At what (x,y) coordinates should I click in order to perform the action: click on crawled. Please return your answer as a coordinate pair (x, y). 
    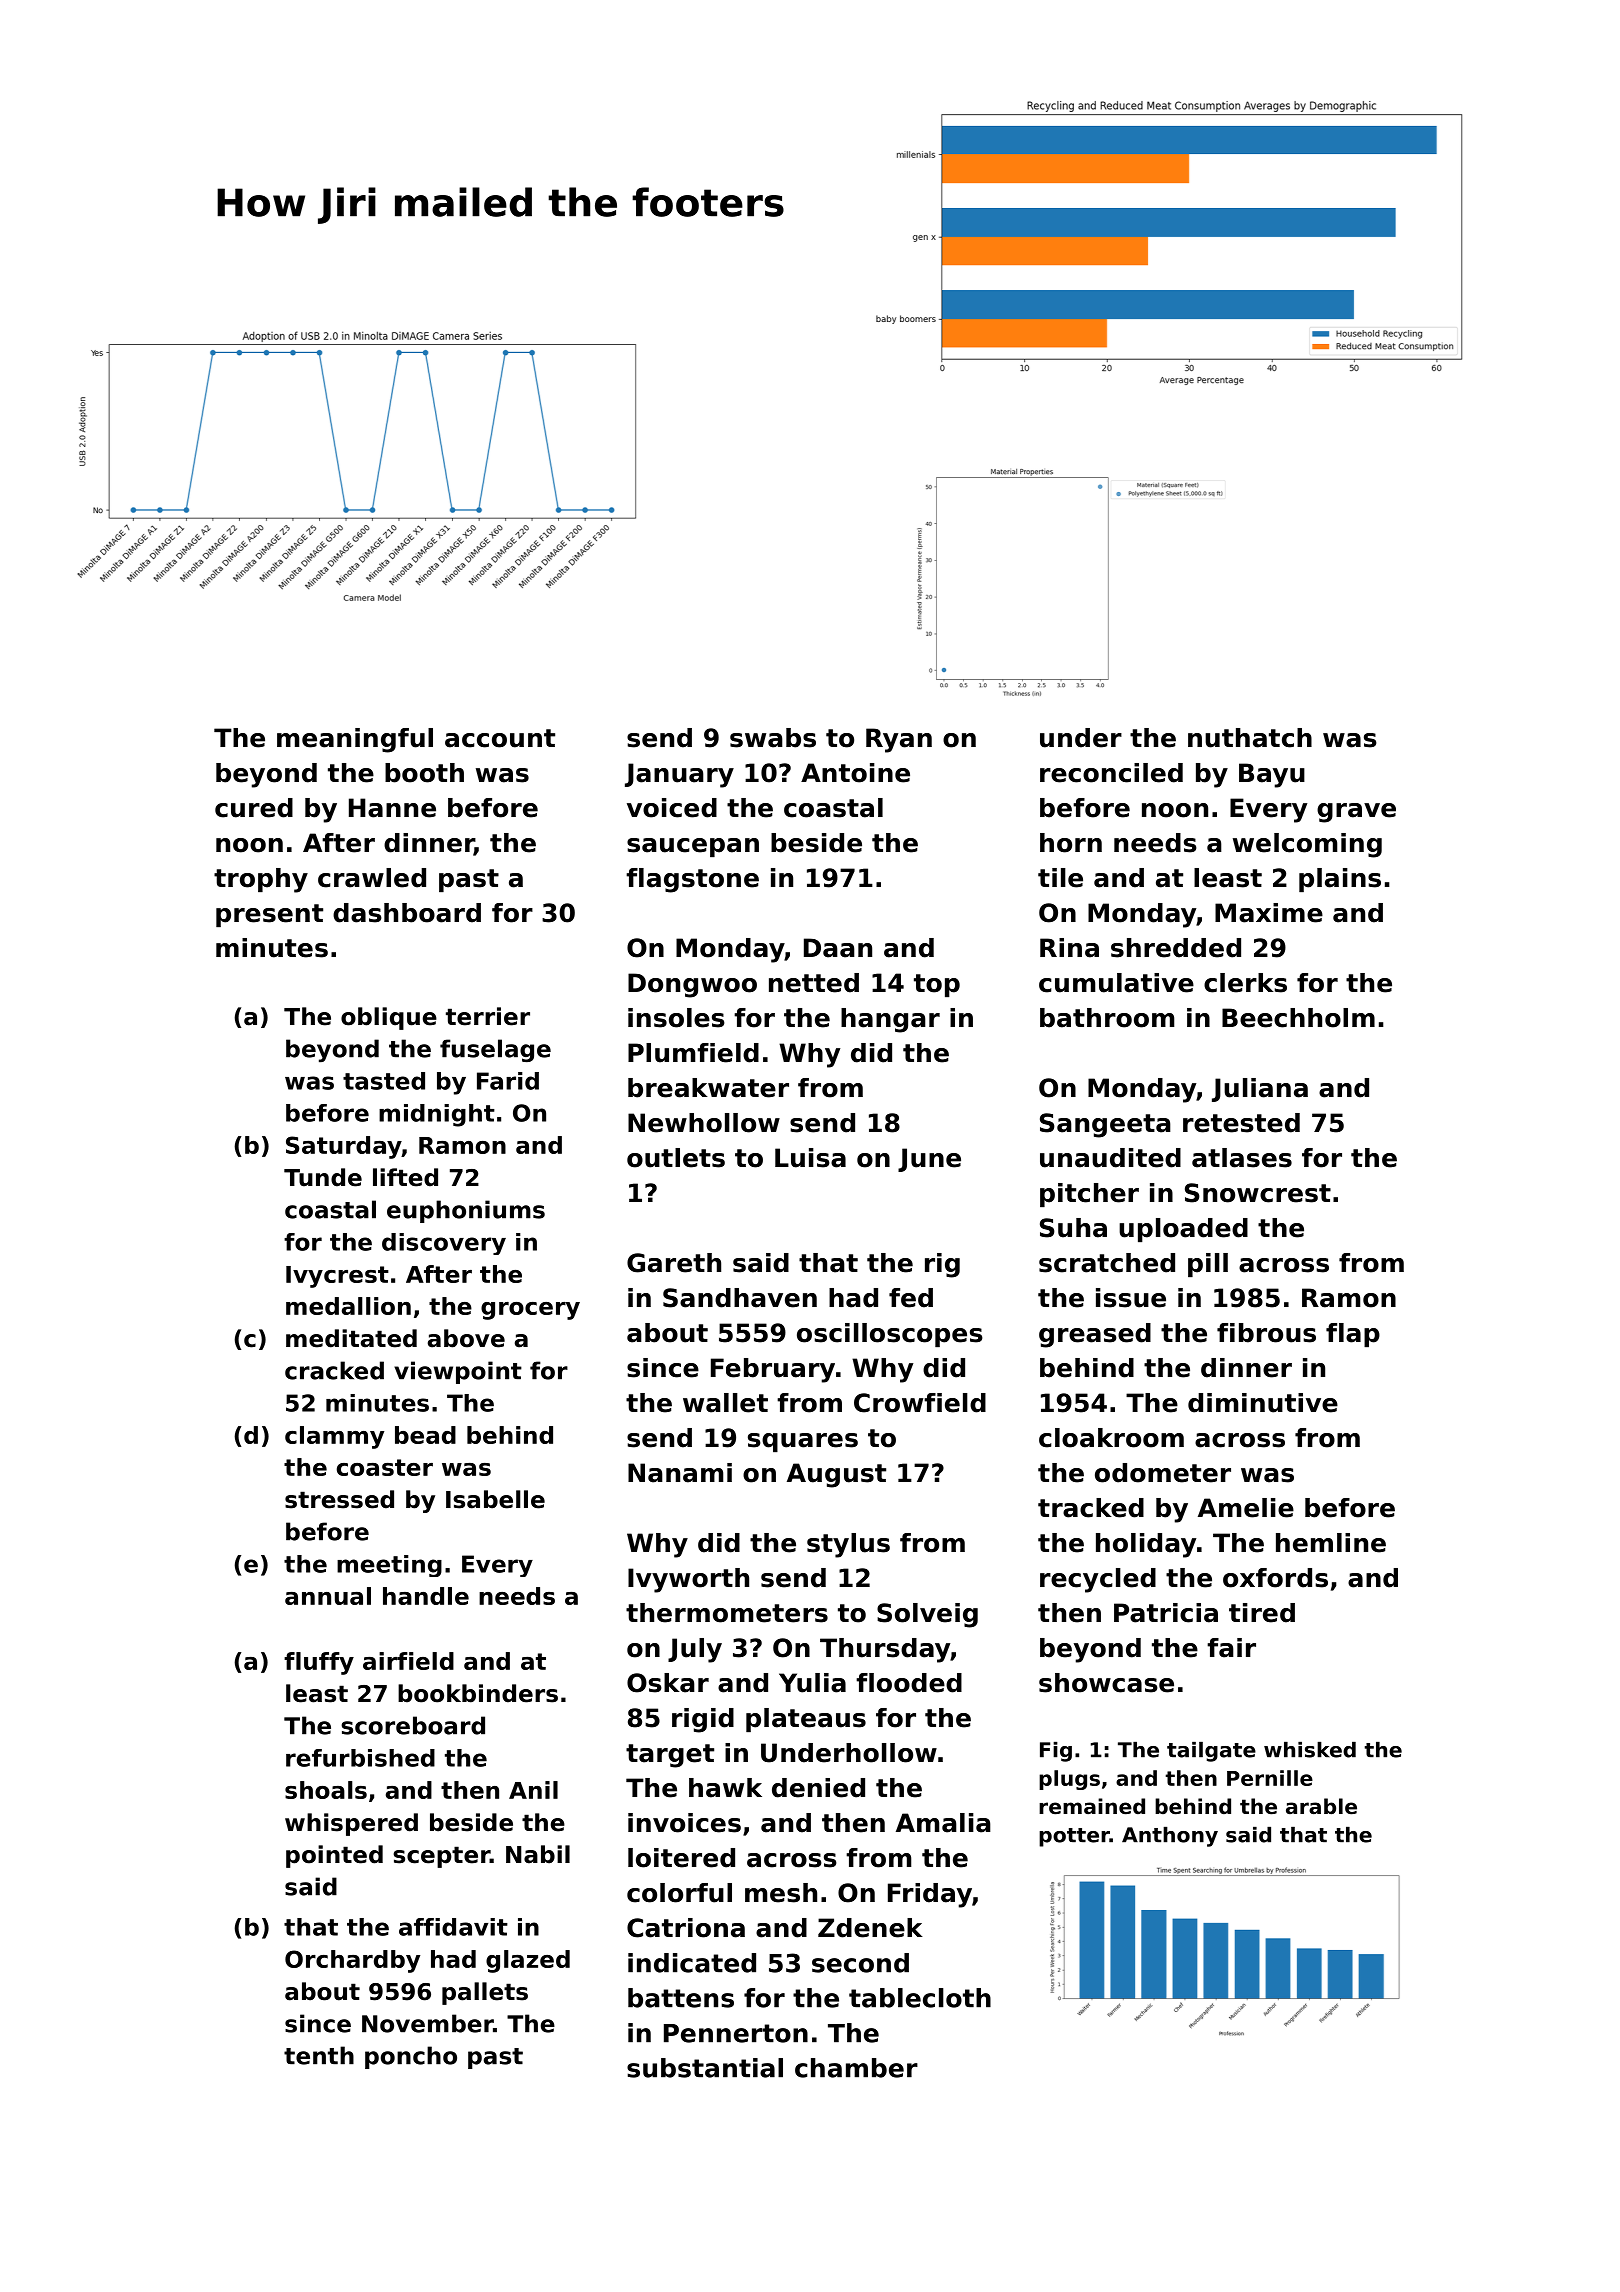
    Looking at the image, I should click on (372, 878).
